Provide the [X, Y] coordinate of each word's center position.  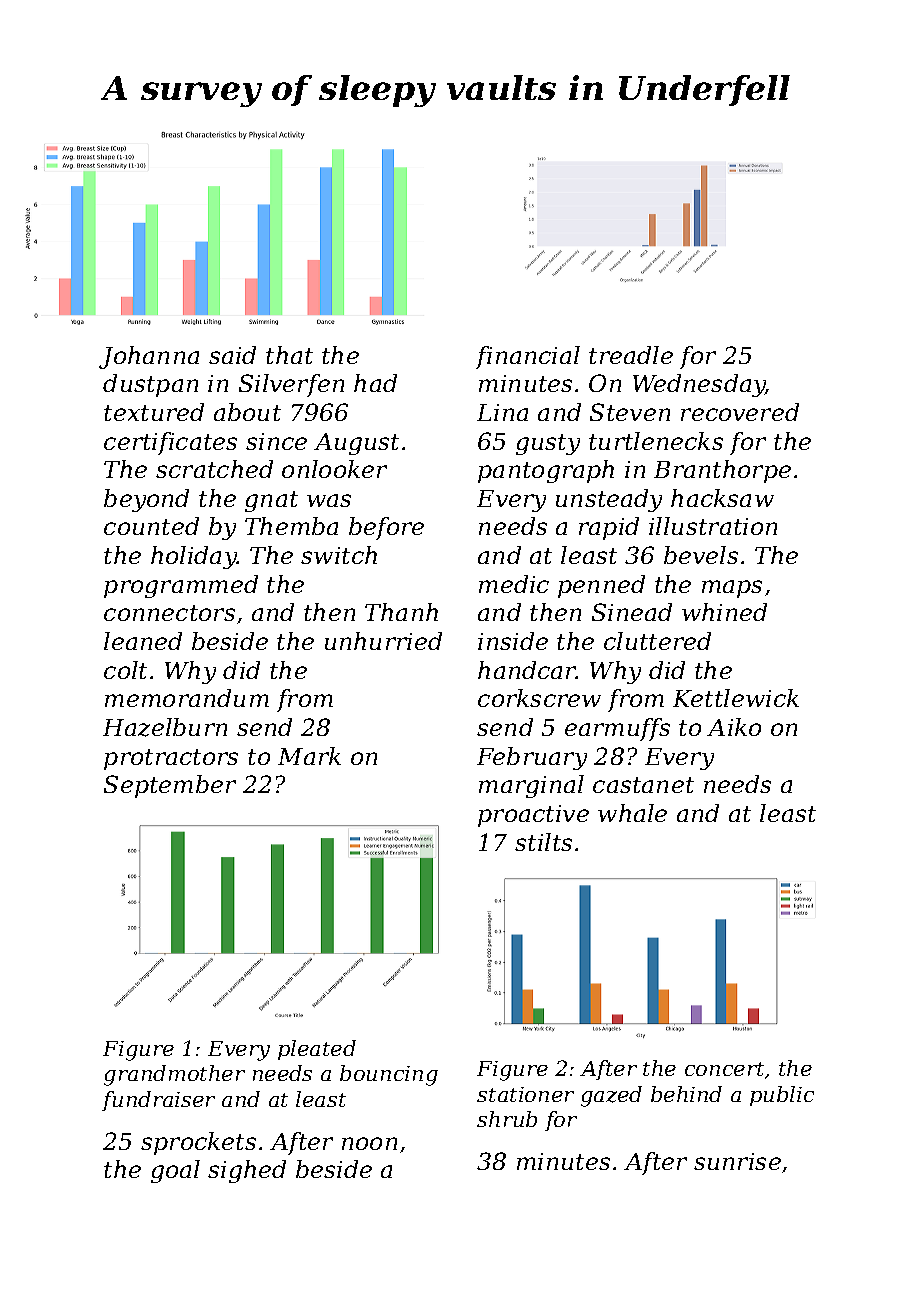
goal [175, 1171]
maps [732, 589]
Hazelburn [165, 727]
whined [724, 612]
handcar [527, 670]
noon [369, 1143]
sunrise [737, 1161]
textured [154, 412]
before [386, 528]
